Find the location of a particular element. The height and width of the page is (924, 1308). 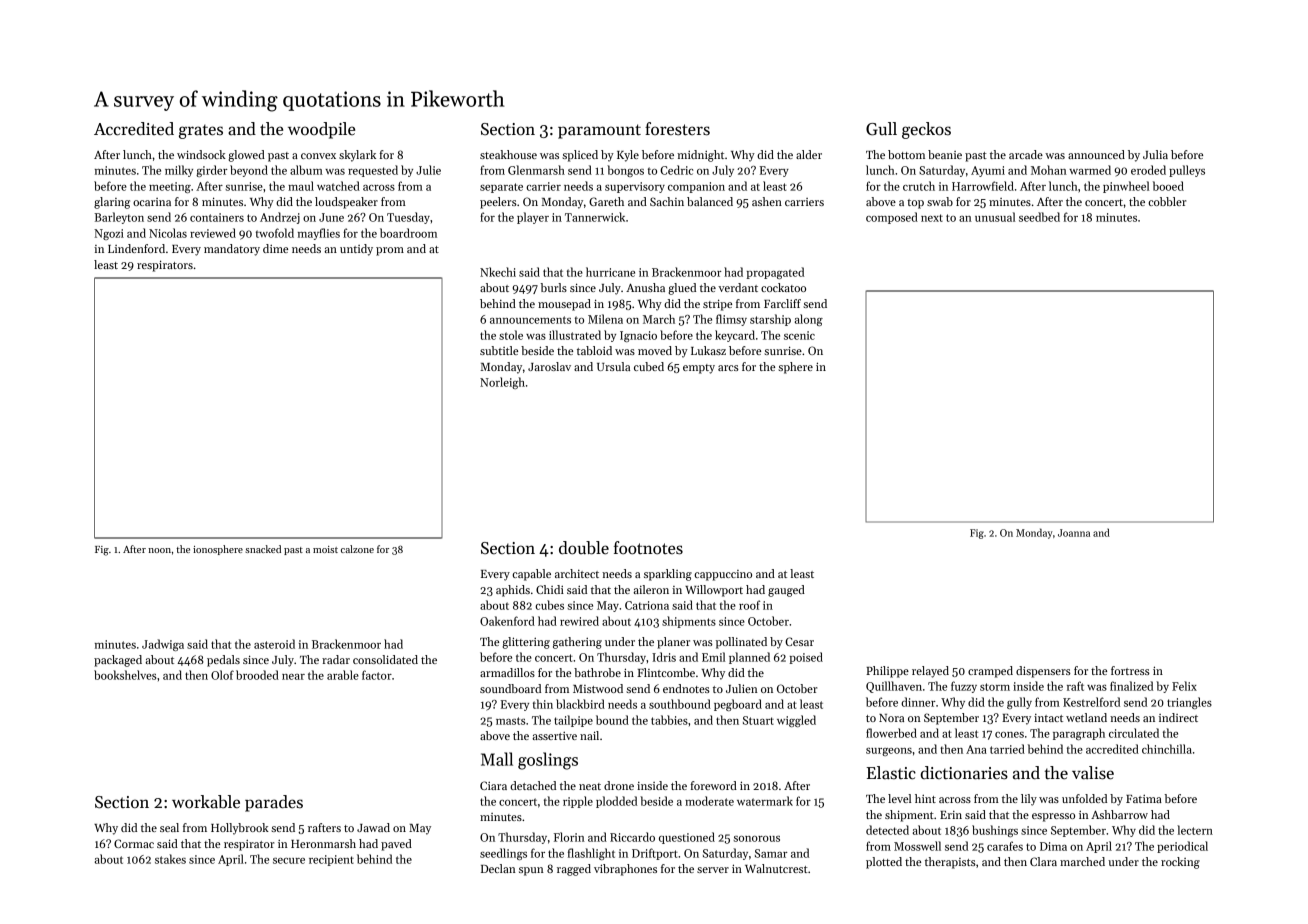

cobbler is located at coordinates (1167, 201).
